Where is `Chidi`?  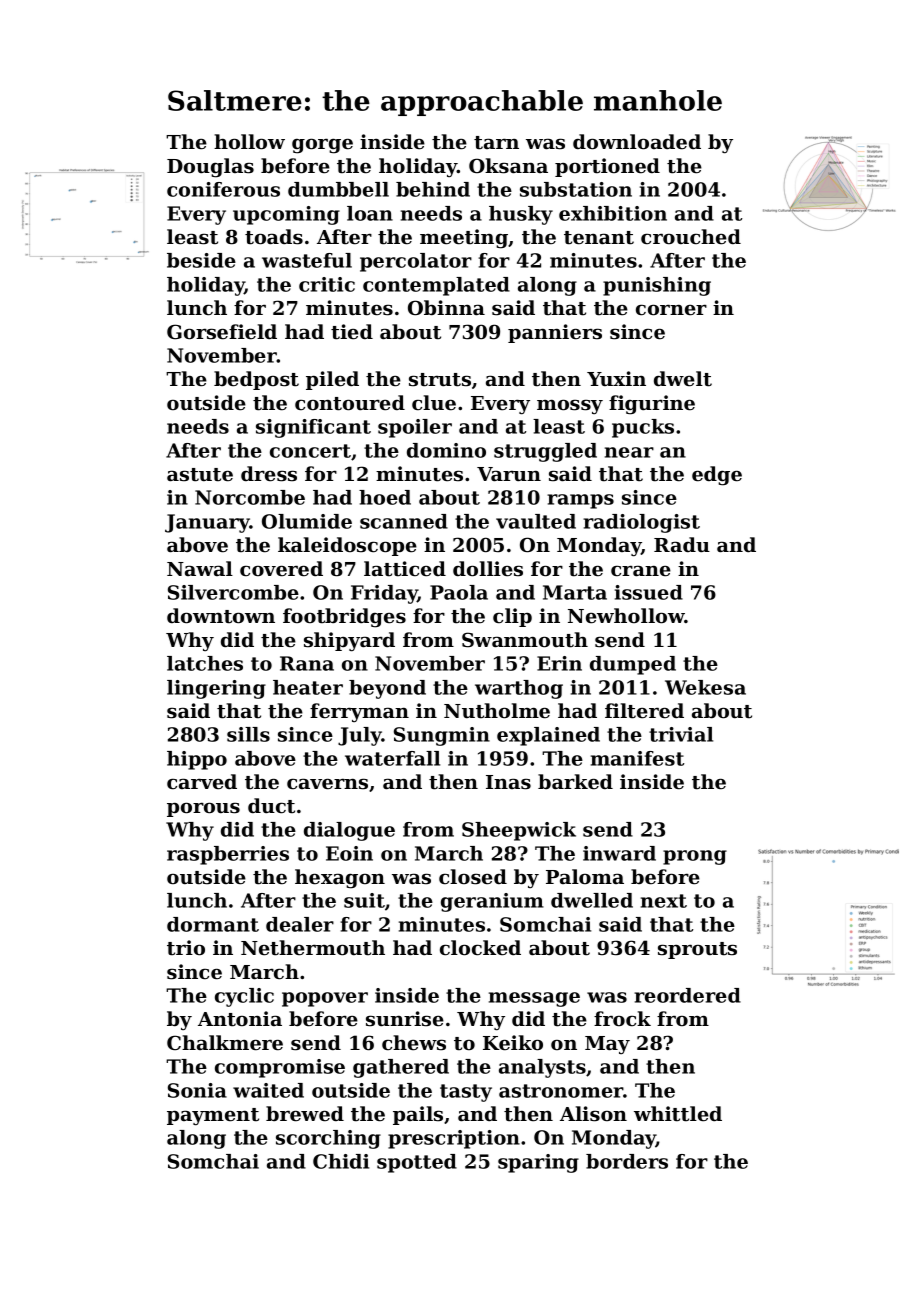 Chidi is located at coordinates (341, 1161).
